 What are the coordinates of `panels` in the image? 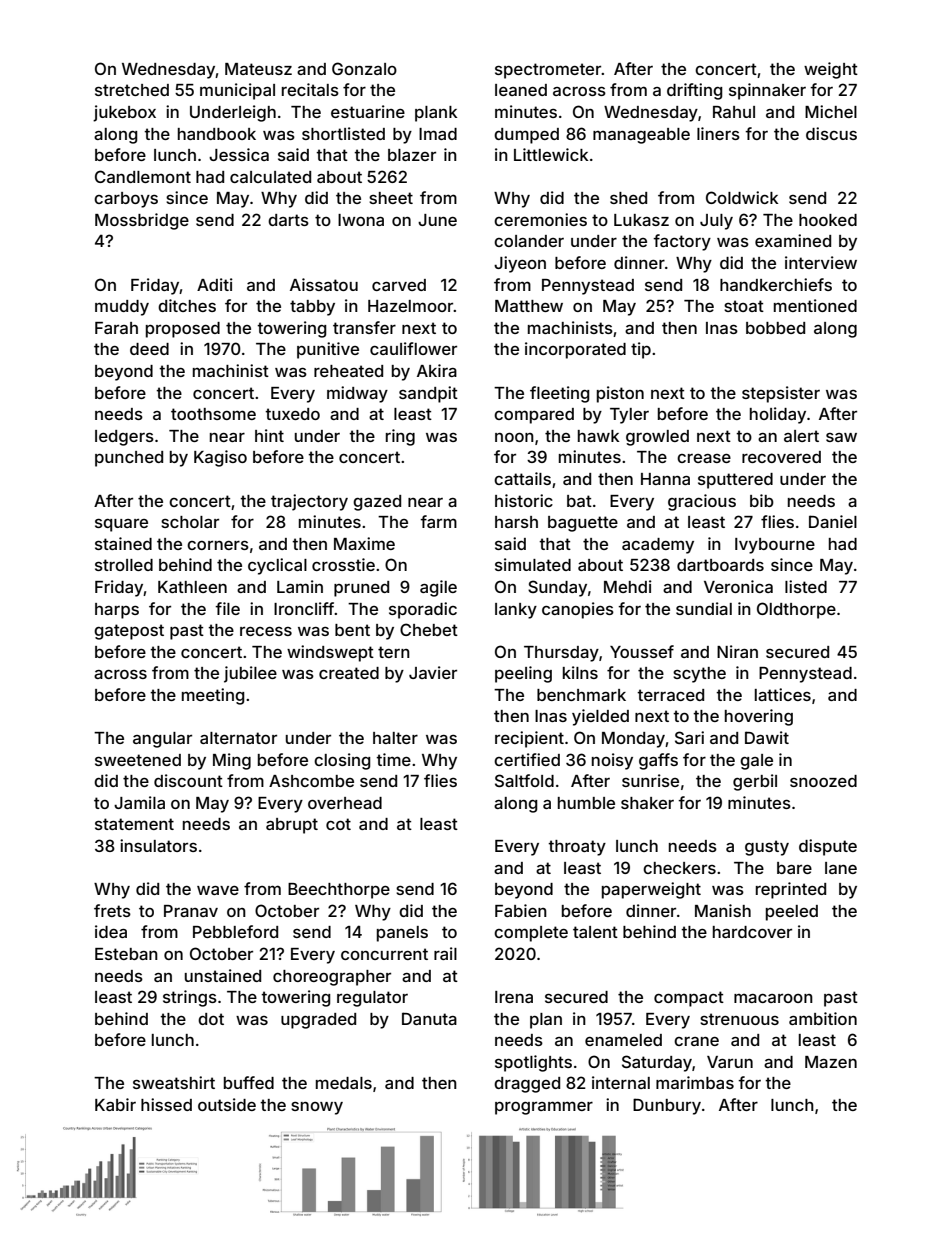 It's located at (402, 934).
